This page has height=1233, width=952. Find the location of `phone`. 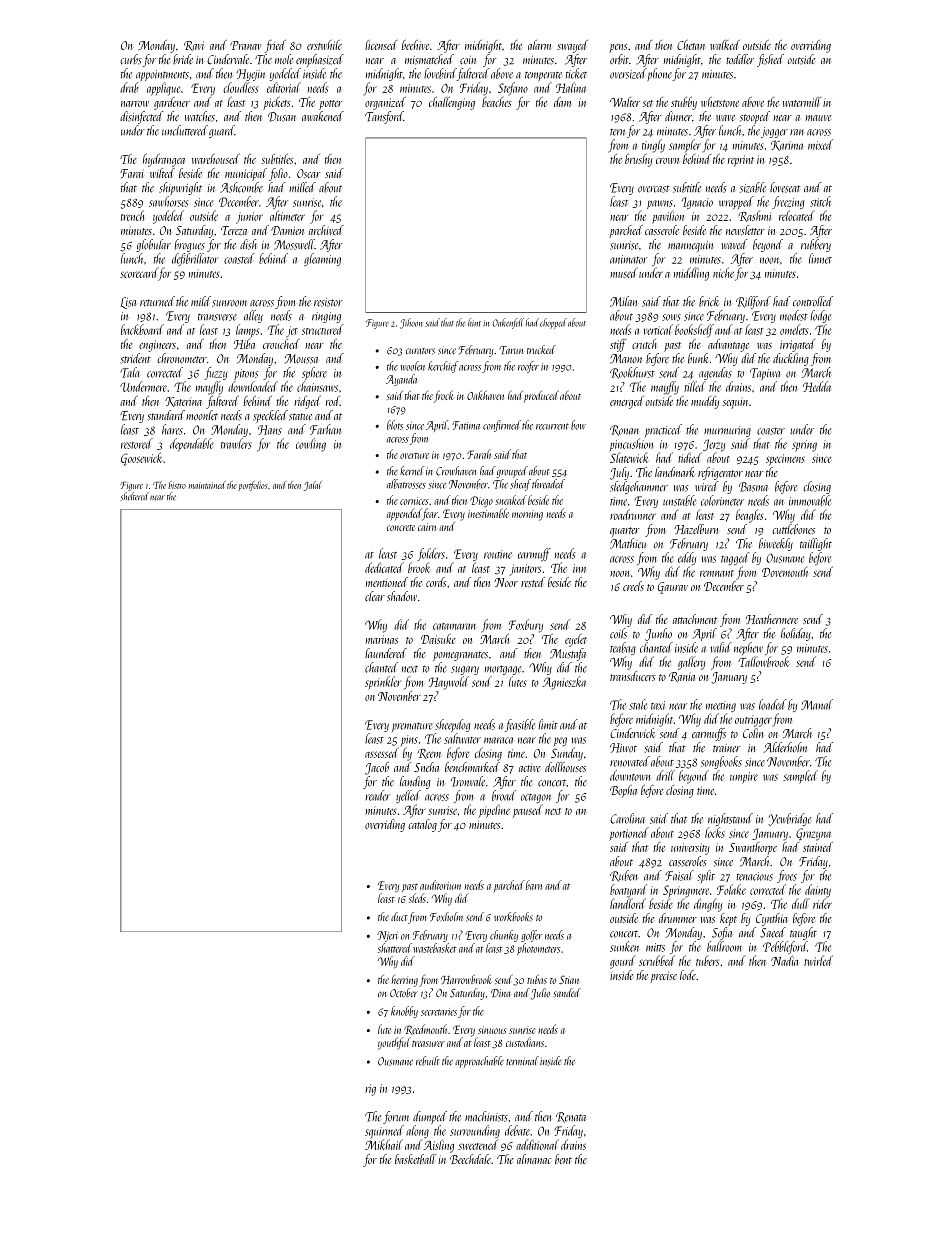

phone is located at coordinates (659, 74).
